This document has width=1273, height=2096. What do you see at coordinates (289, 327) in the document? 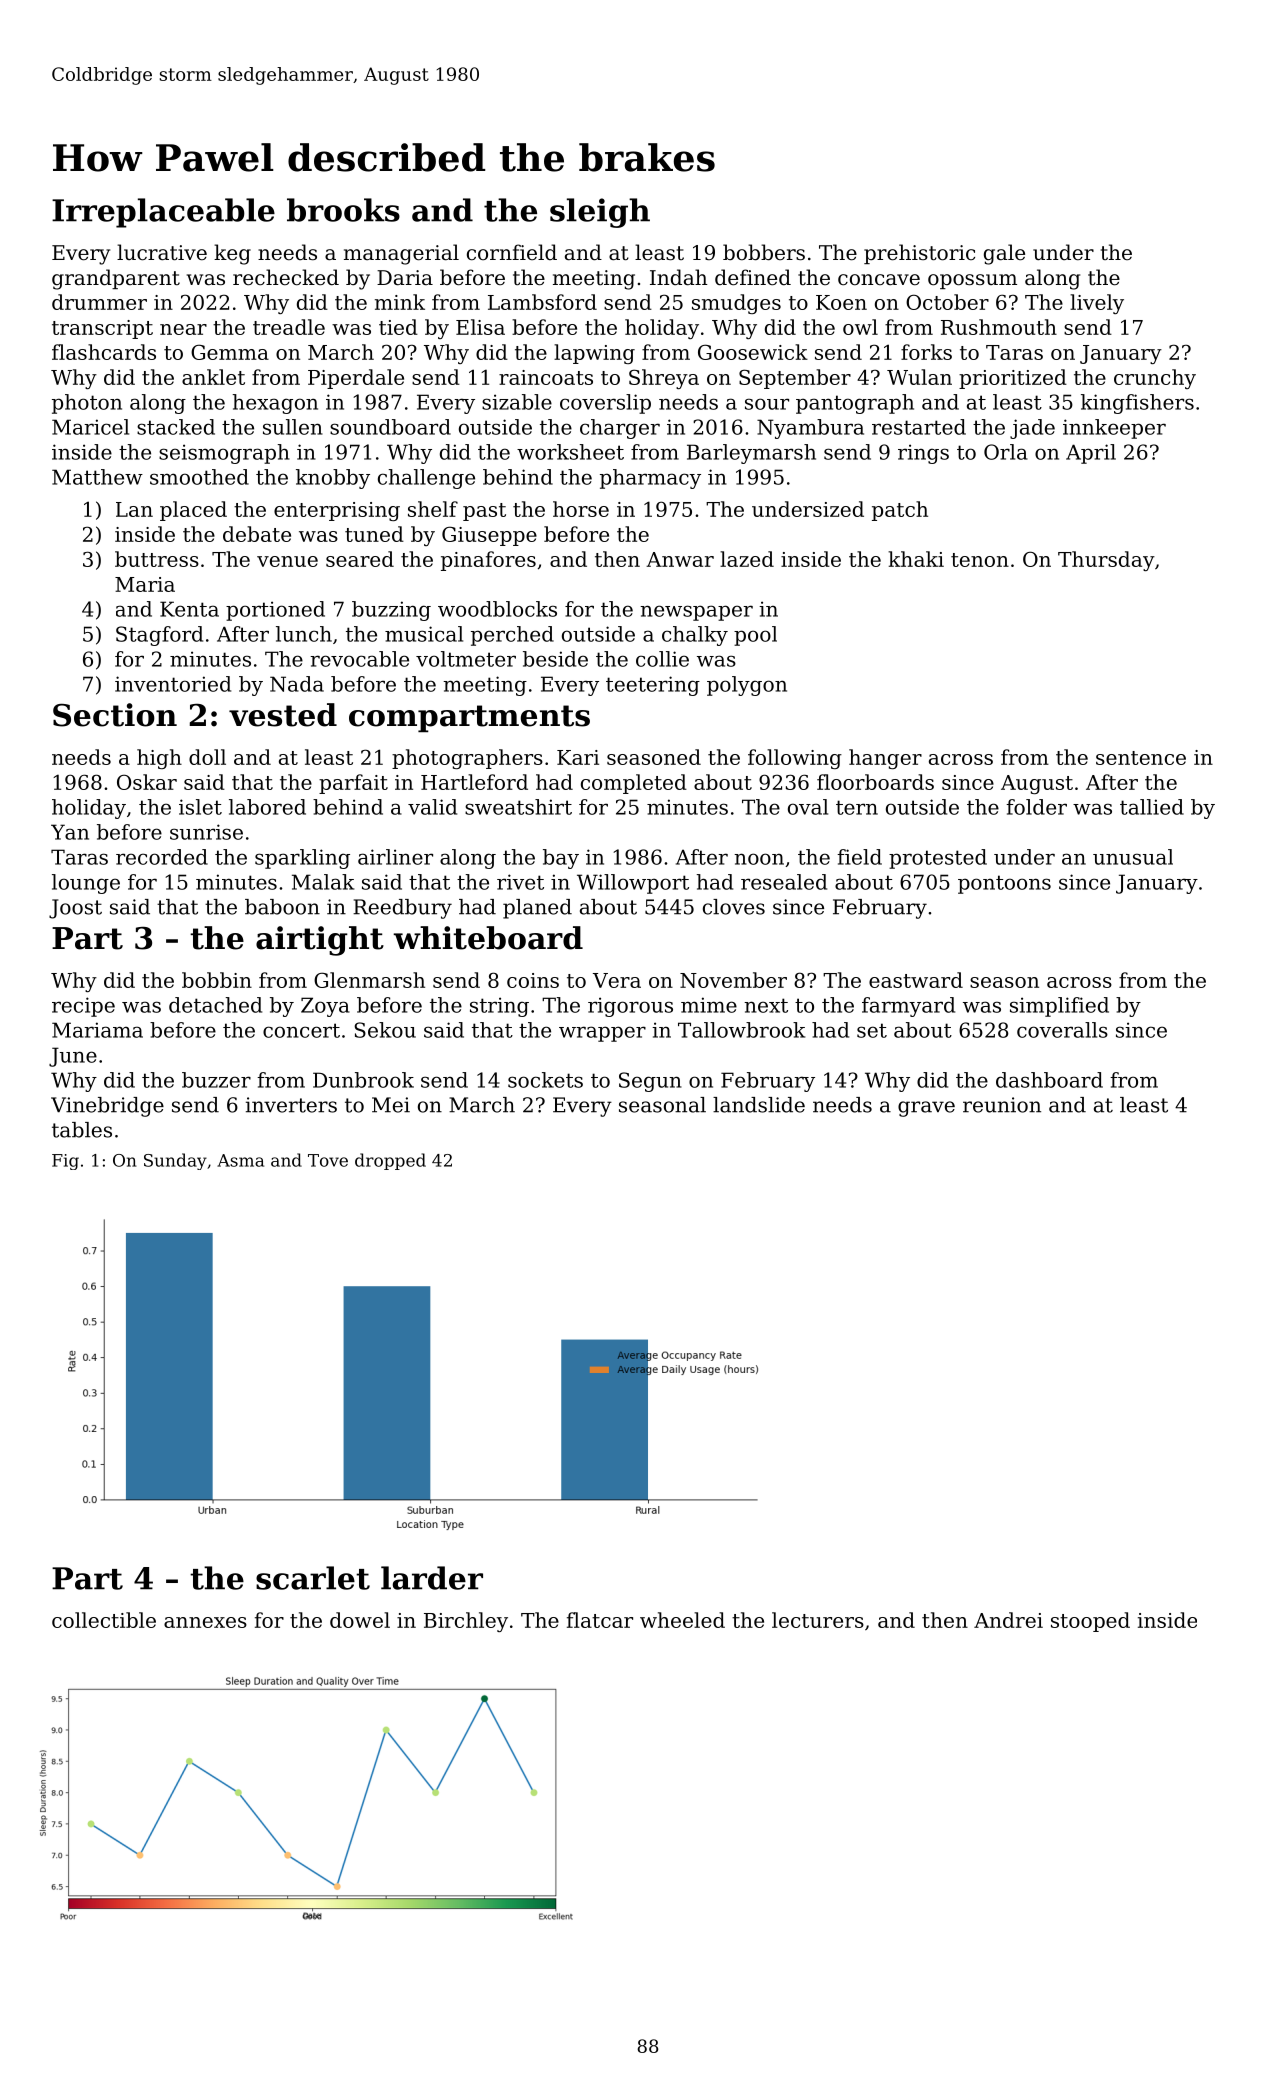
I see `treadle` at bounding box center [289, 327].
